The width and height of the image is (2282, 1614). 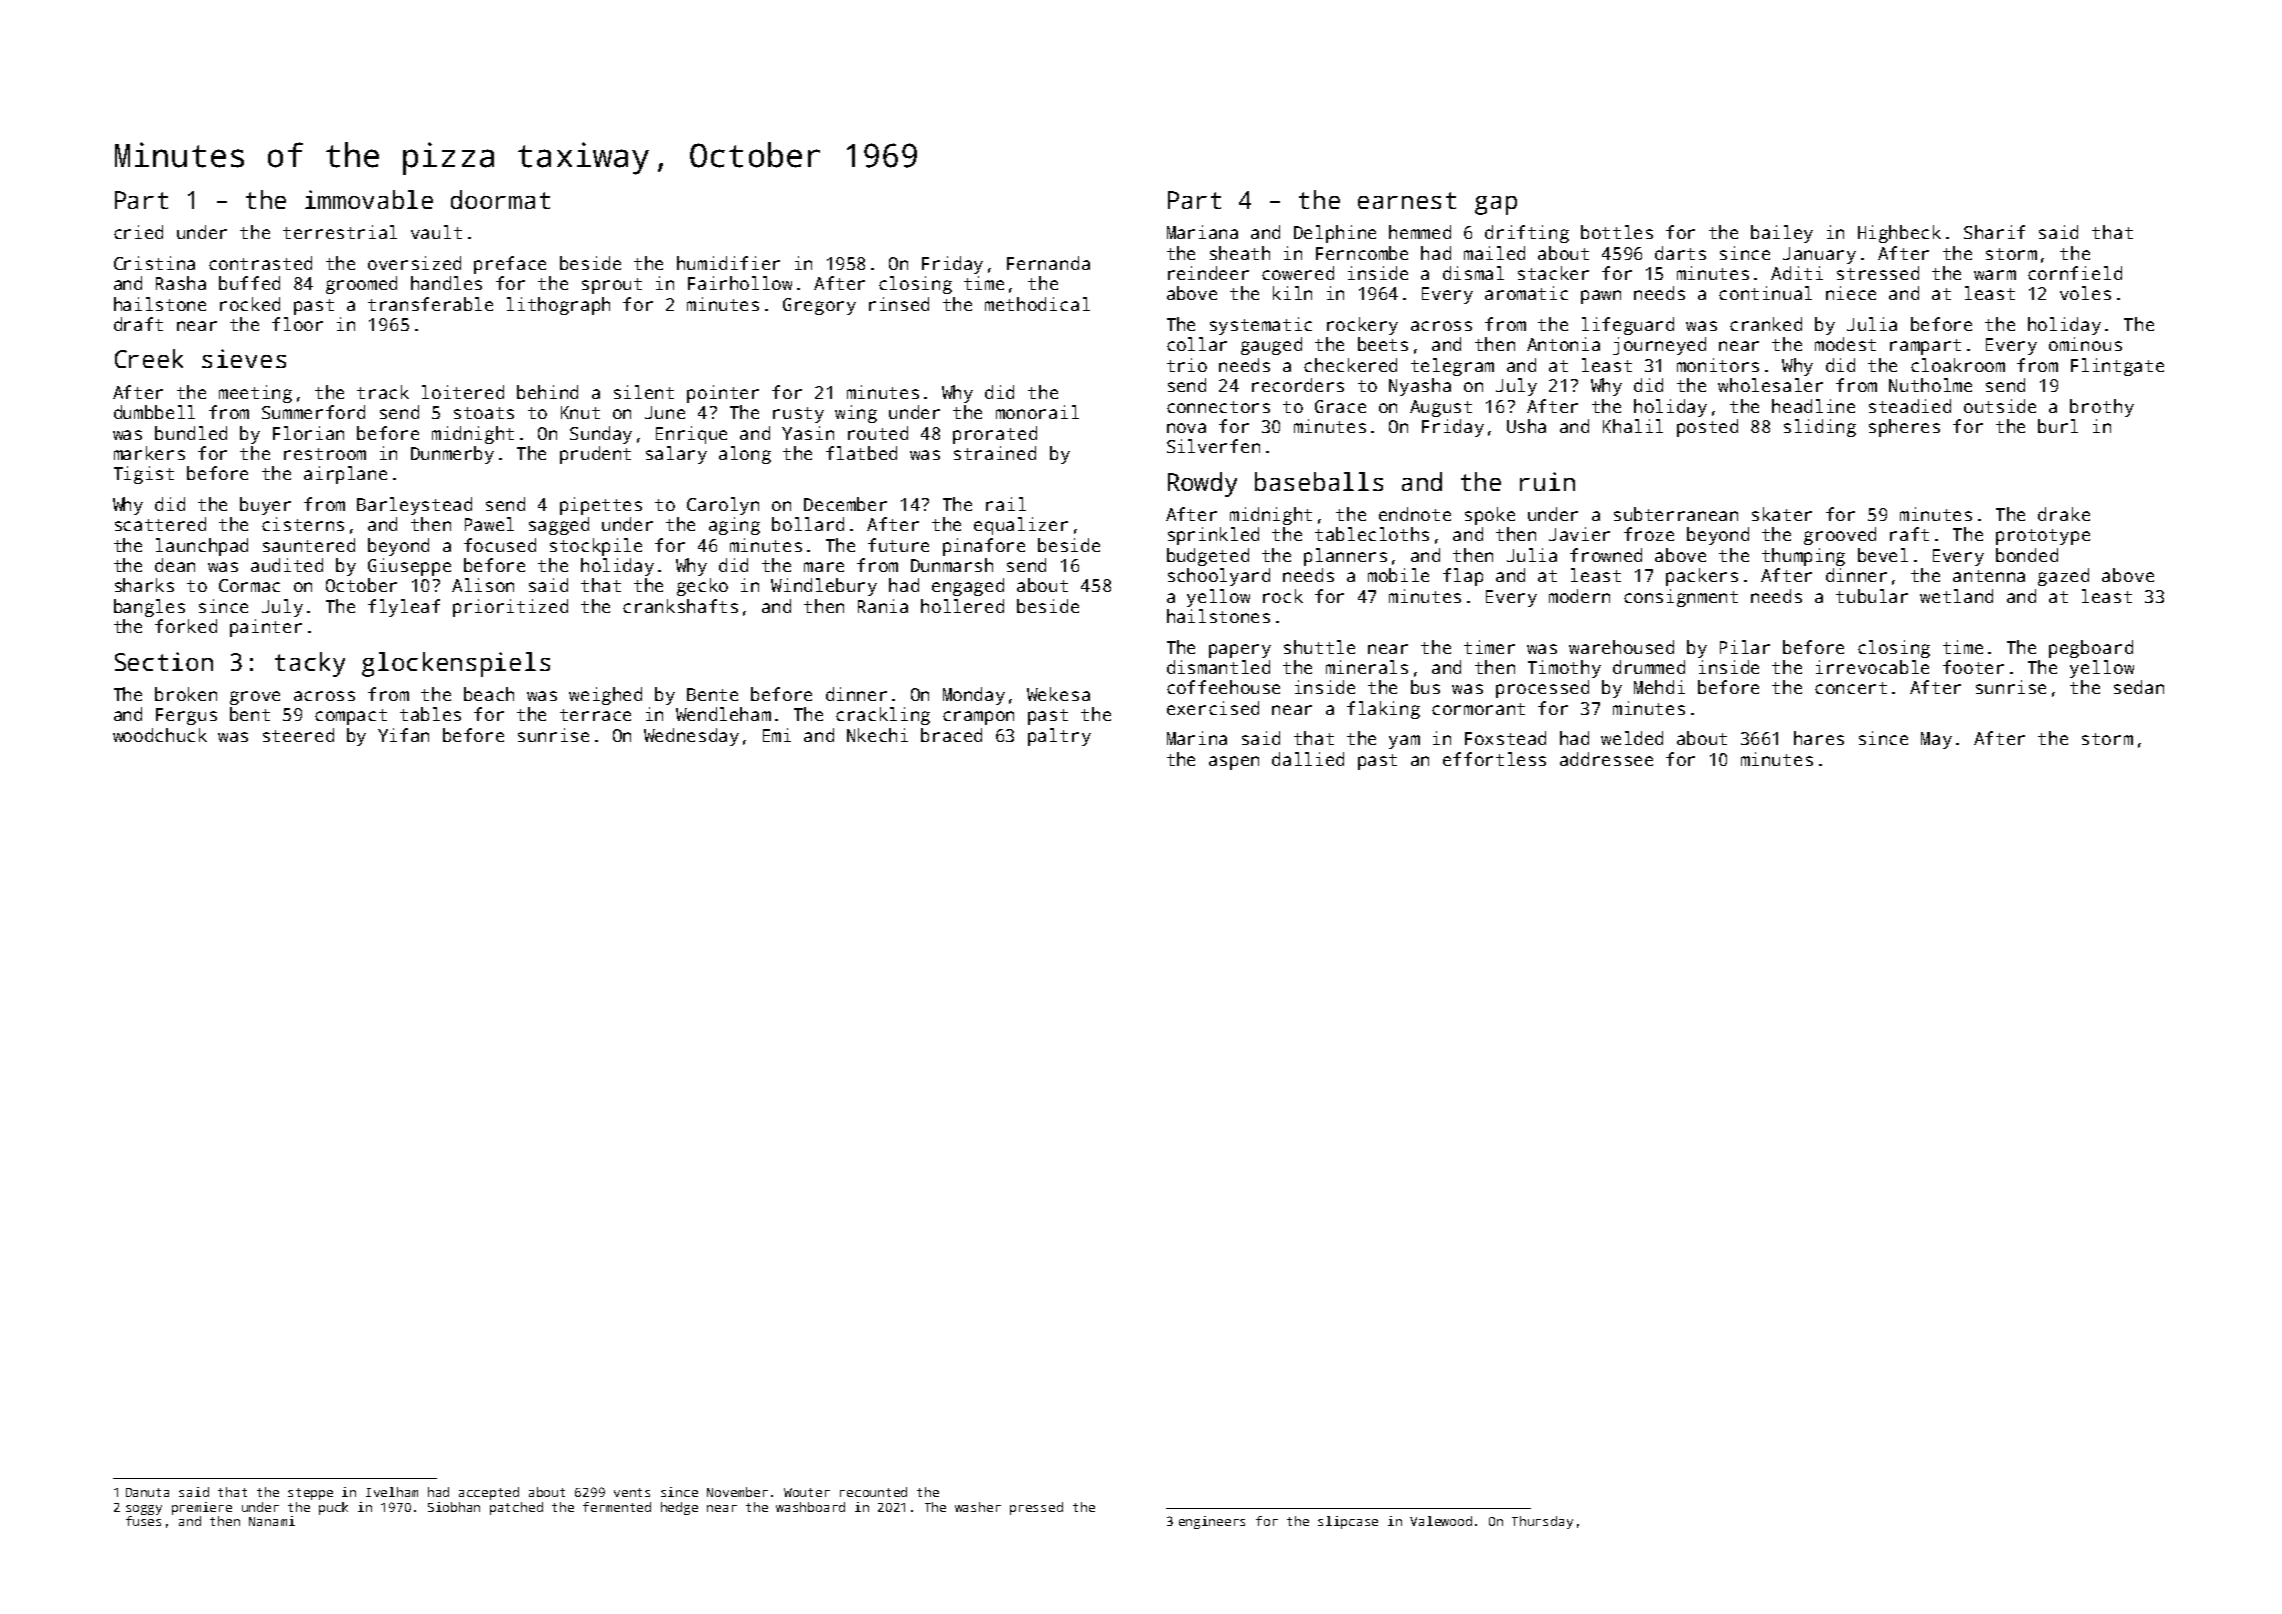 What do you see at coordinates (392, 1492) in the image?
I see `Ivelham` at bounding box center [392, 1492].
